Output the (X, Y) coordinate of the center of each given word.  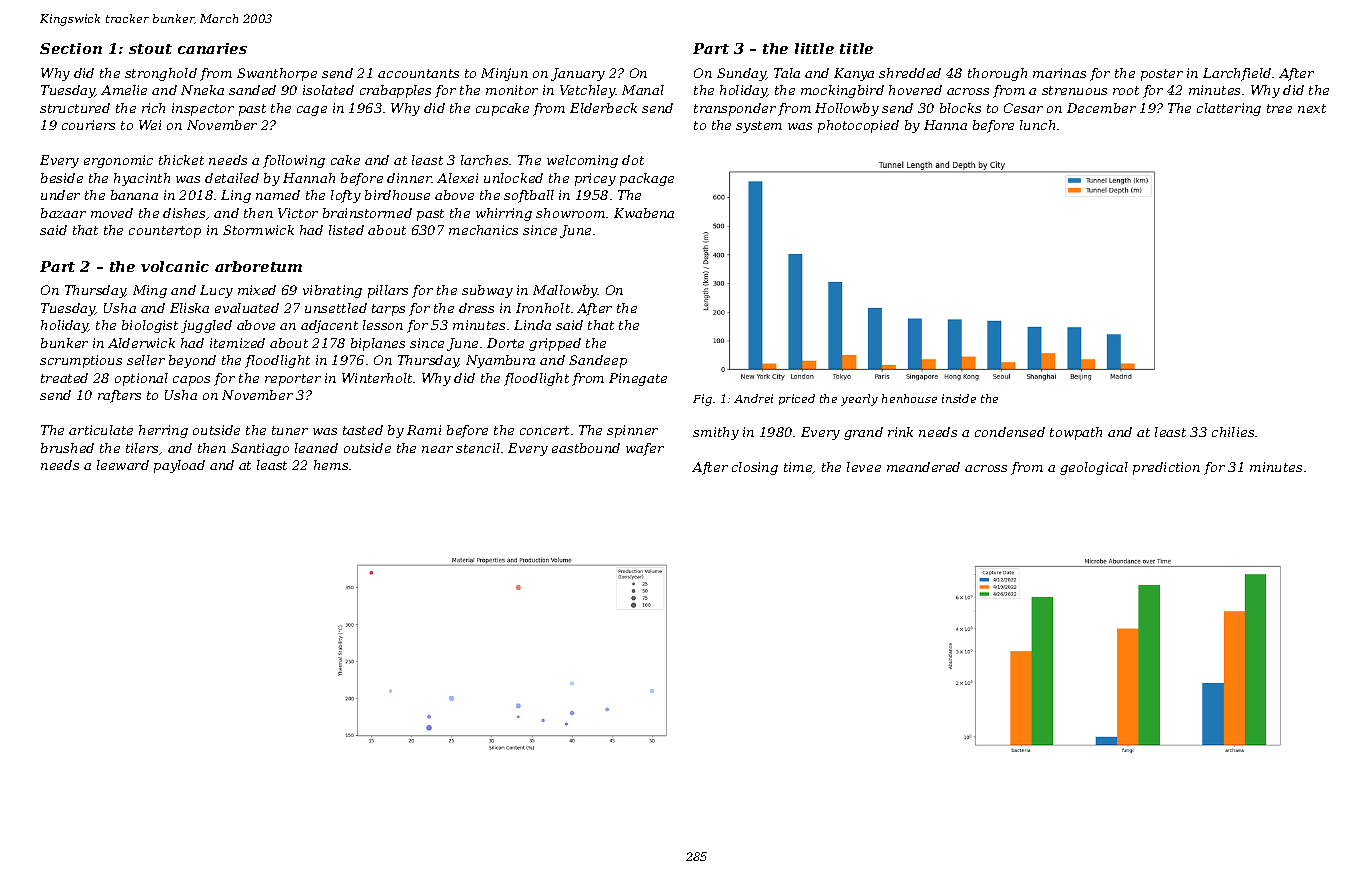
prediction (1166, 468)
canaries (212, 48)
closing (755, 468)
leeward (123, 465)
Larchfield (1237, 74)
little (814, 48)
